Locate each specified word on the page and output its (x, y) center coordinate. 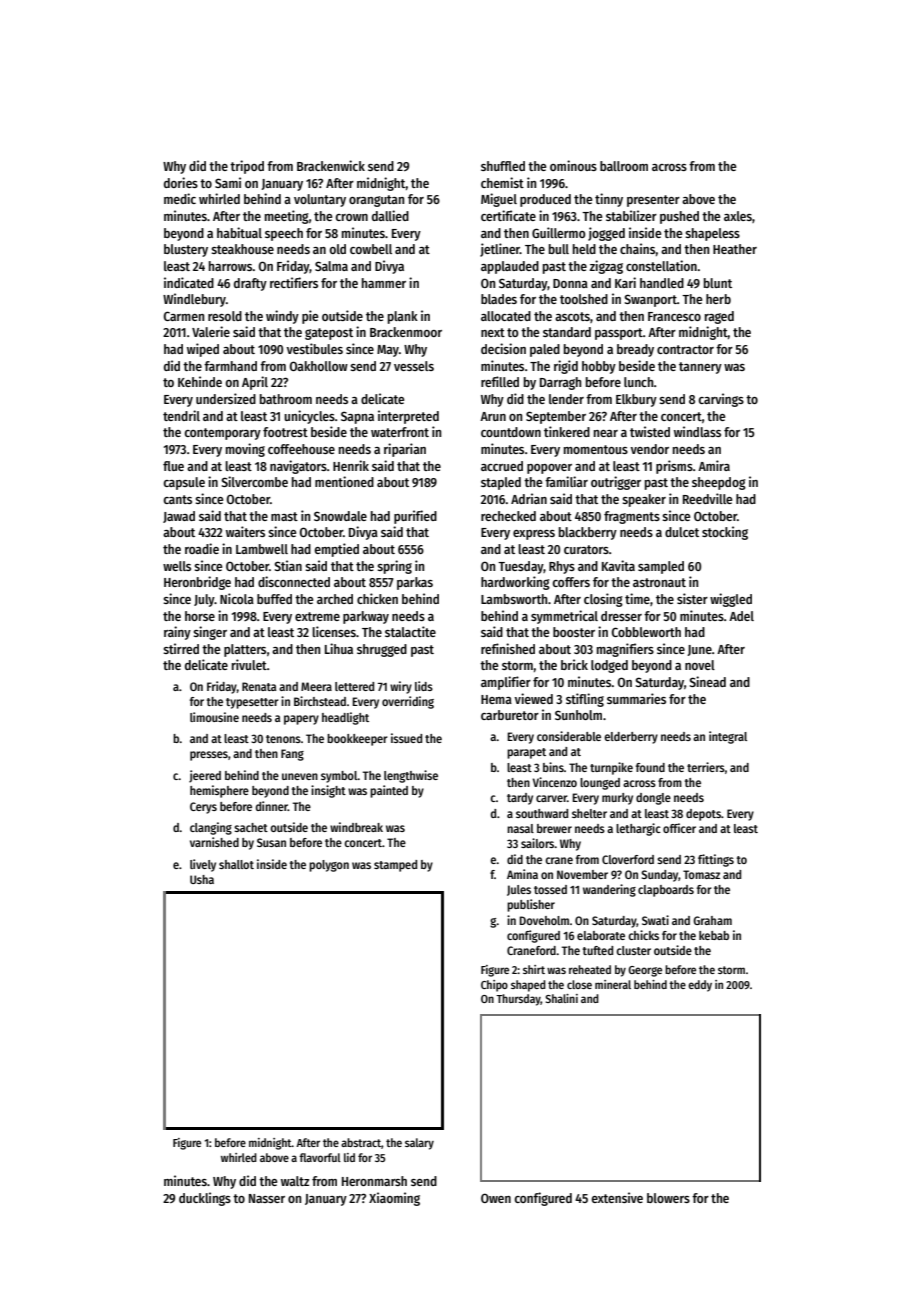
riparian (405, 450)
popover (549, 469)
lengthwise (411, 776)
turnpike (611, 768)
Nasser (267, 1198)
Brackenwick (331, 165)
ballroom (624, 166)
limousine (214, 717)
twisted (650, 431)
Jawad (179, 517)
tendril (181, 415)
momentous (596, 449)
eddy (700, 986)
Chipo (494, 986)
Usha (202, 879)
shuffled (503, 166)
